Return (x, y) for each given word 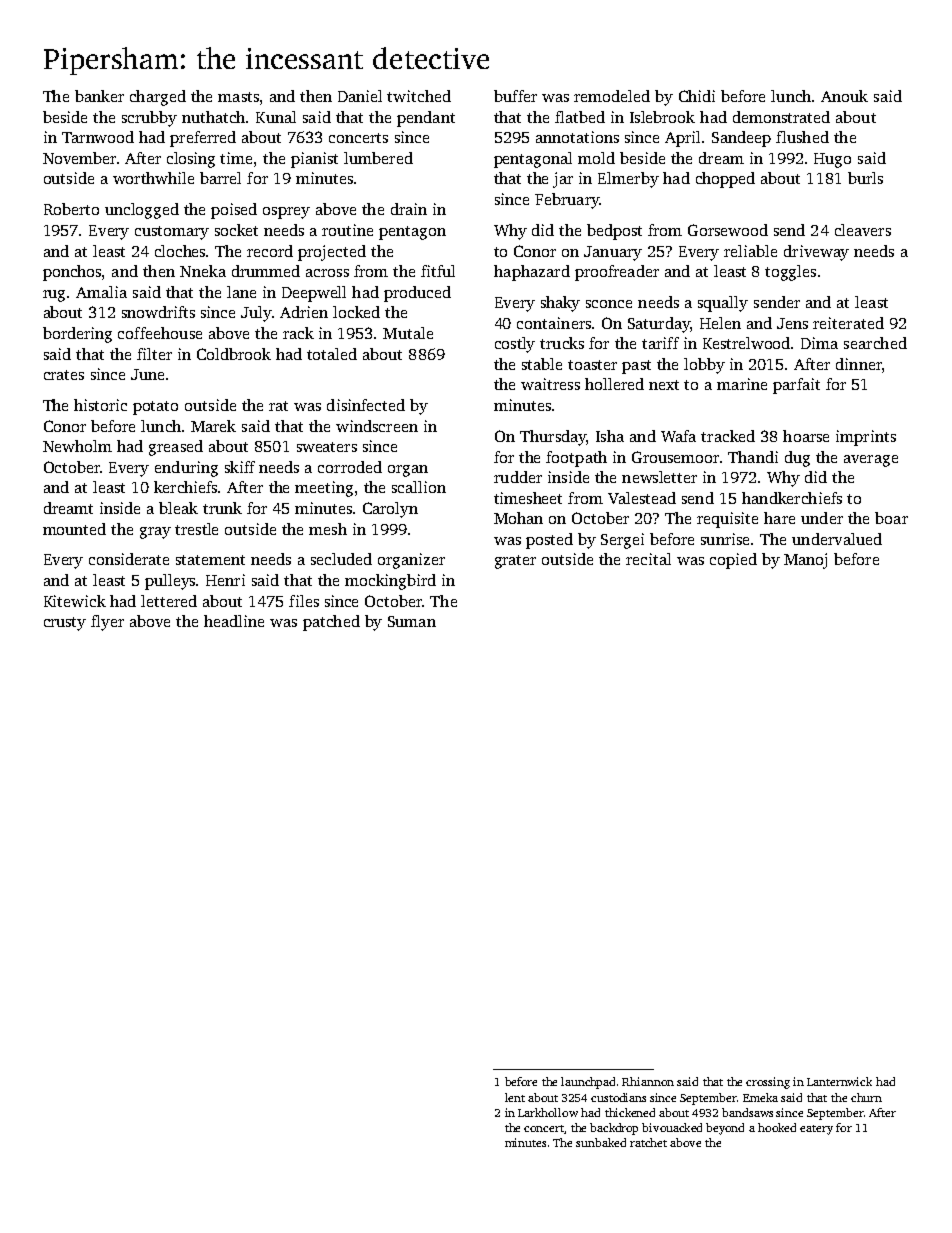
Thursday (553, 438)
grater (515, 562)
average (871, 461)
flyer (107, 623)
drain (409, 209)
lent (515, 1097)
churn (866, 1097)
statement (210, 560)
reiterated (848, 323)
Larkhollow (548, 1112)
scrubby (149, 119)
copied (733, 561)
